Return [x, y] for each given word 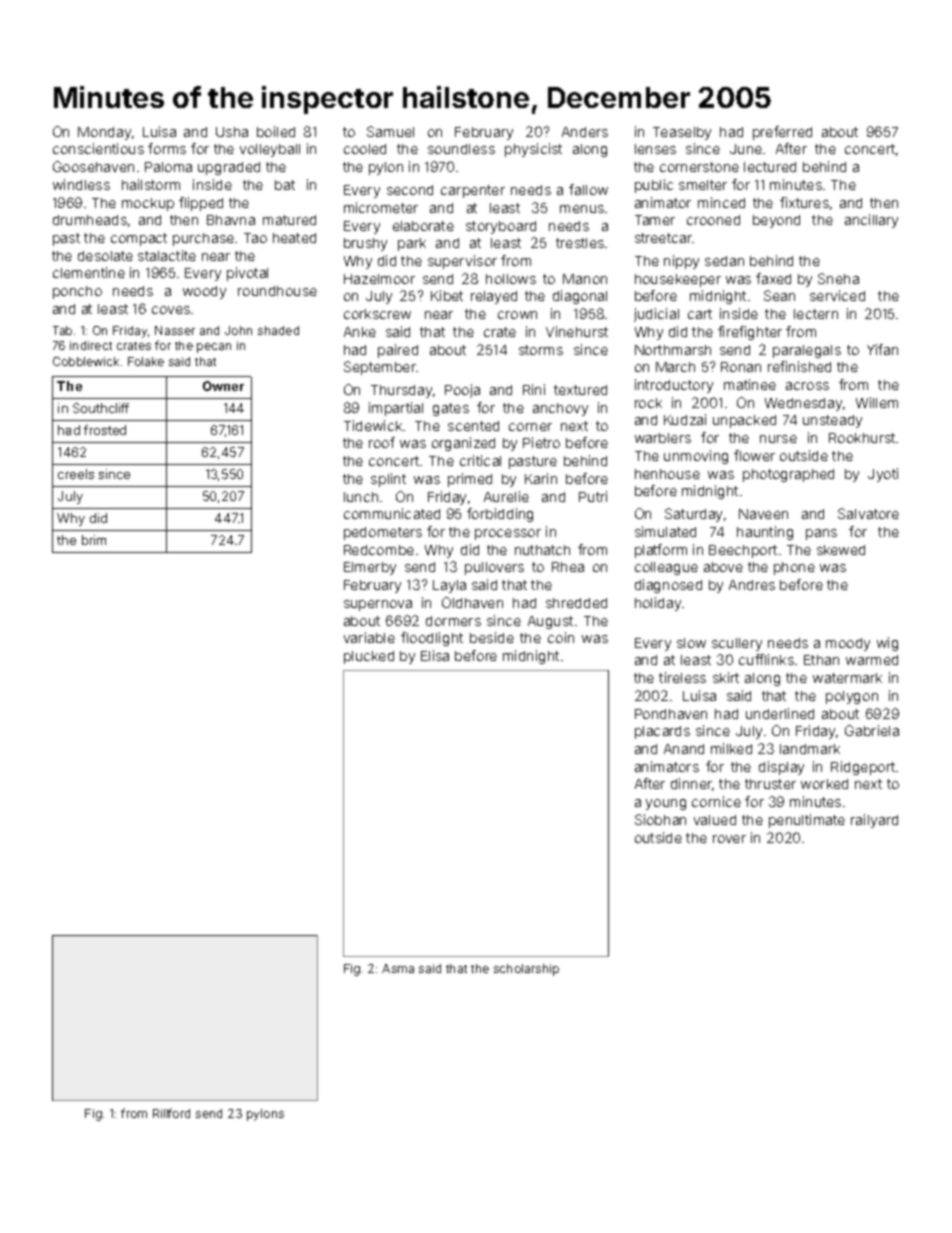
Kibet [447, 295]
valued [715, 820]
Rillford [171, 1113]
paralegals [807, 351]
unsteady [832, 421]
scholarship [526, 970]
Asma [398, 968]
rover [729, 839]
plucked [369, 657]
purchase [203, 239]
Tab [62, 330]
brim [94, 540]
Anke [360, 332]
